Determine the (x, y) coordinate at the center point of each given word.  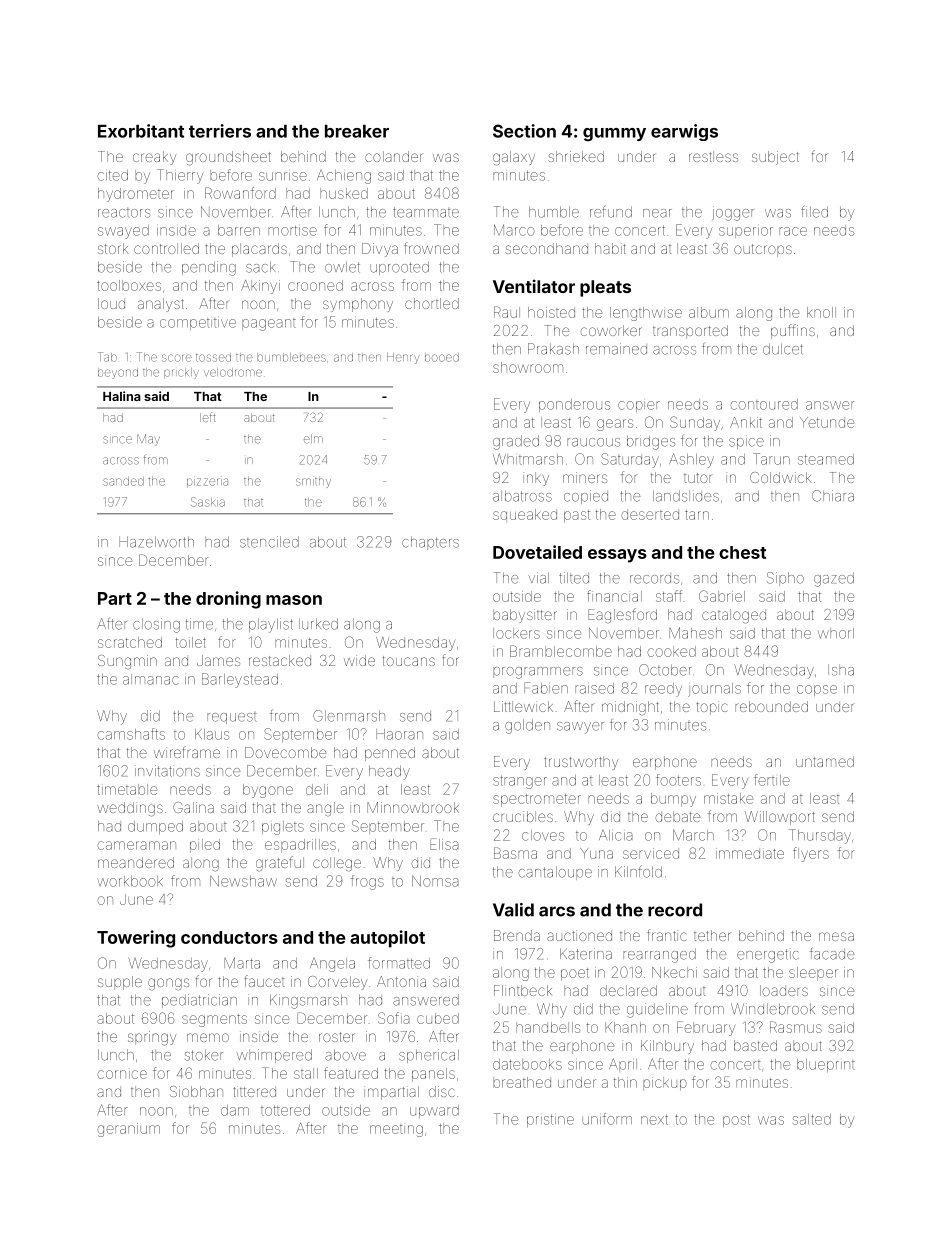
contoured (764, 404)
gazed (834, 579)
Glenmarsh (349, 716)
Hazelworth (156, 542)
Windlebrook (773, 1009)
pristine (550, 1120)
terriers (220, 131)
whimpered (274, 1056)
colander (394, 156)
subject (775, 158)
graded (516, 442)
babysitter (525, 616)
